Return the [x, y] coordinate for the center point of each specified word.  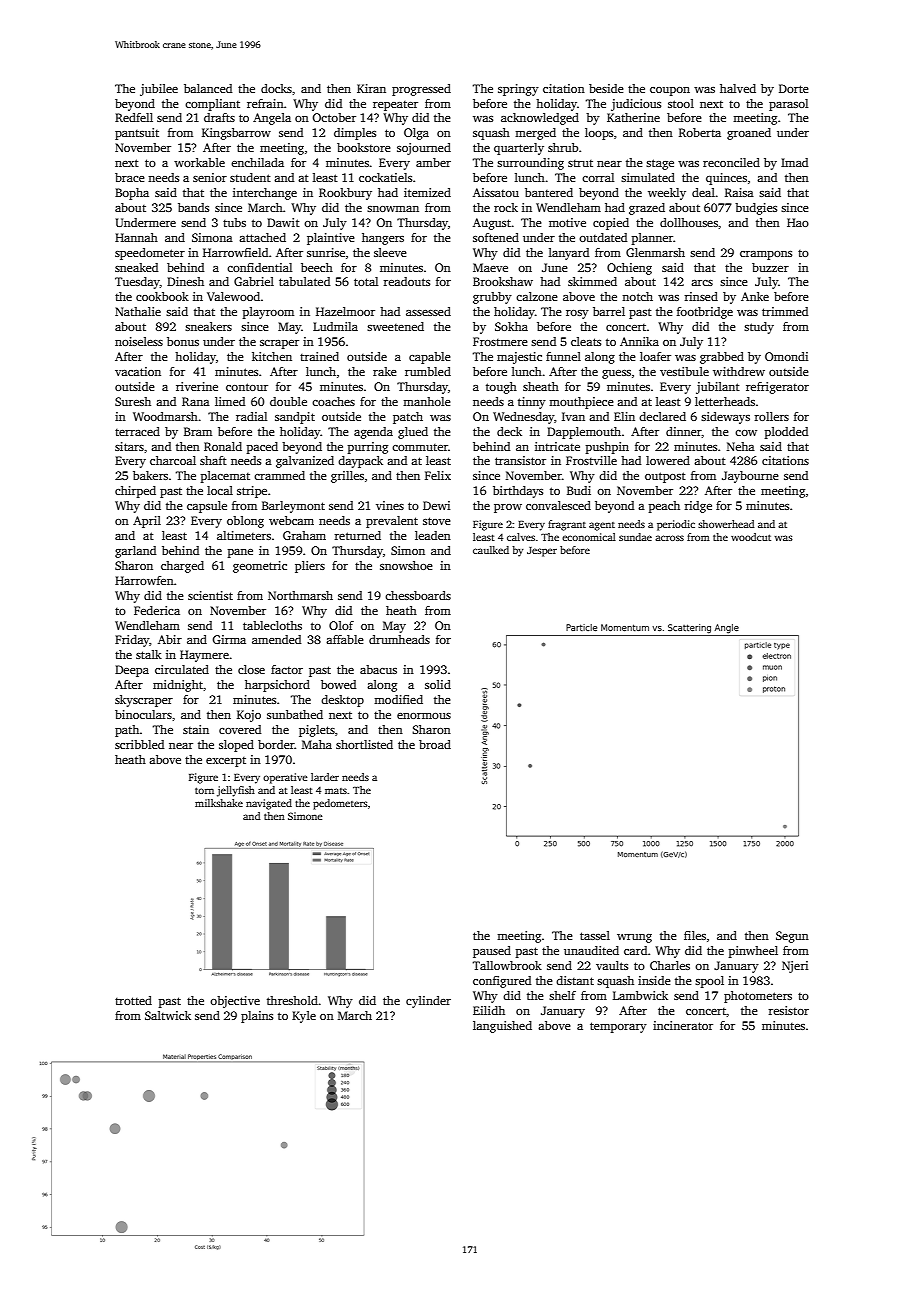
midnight [178, 686]
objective [235, 1002]
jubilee [159, 90]
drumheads [399, 639]
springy [518, 90]
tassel [595, 935]
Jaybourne [750, 477]
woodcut [751, 537]
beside [606, 88]
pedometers [340, 804]
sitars [129, 446]
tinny [532, 403]
